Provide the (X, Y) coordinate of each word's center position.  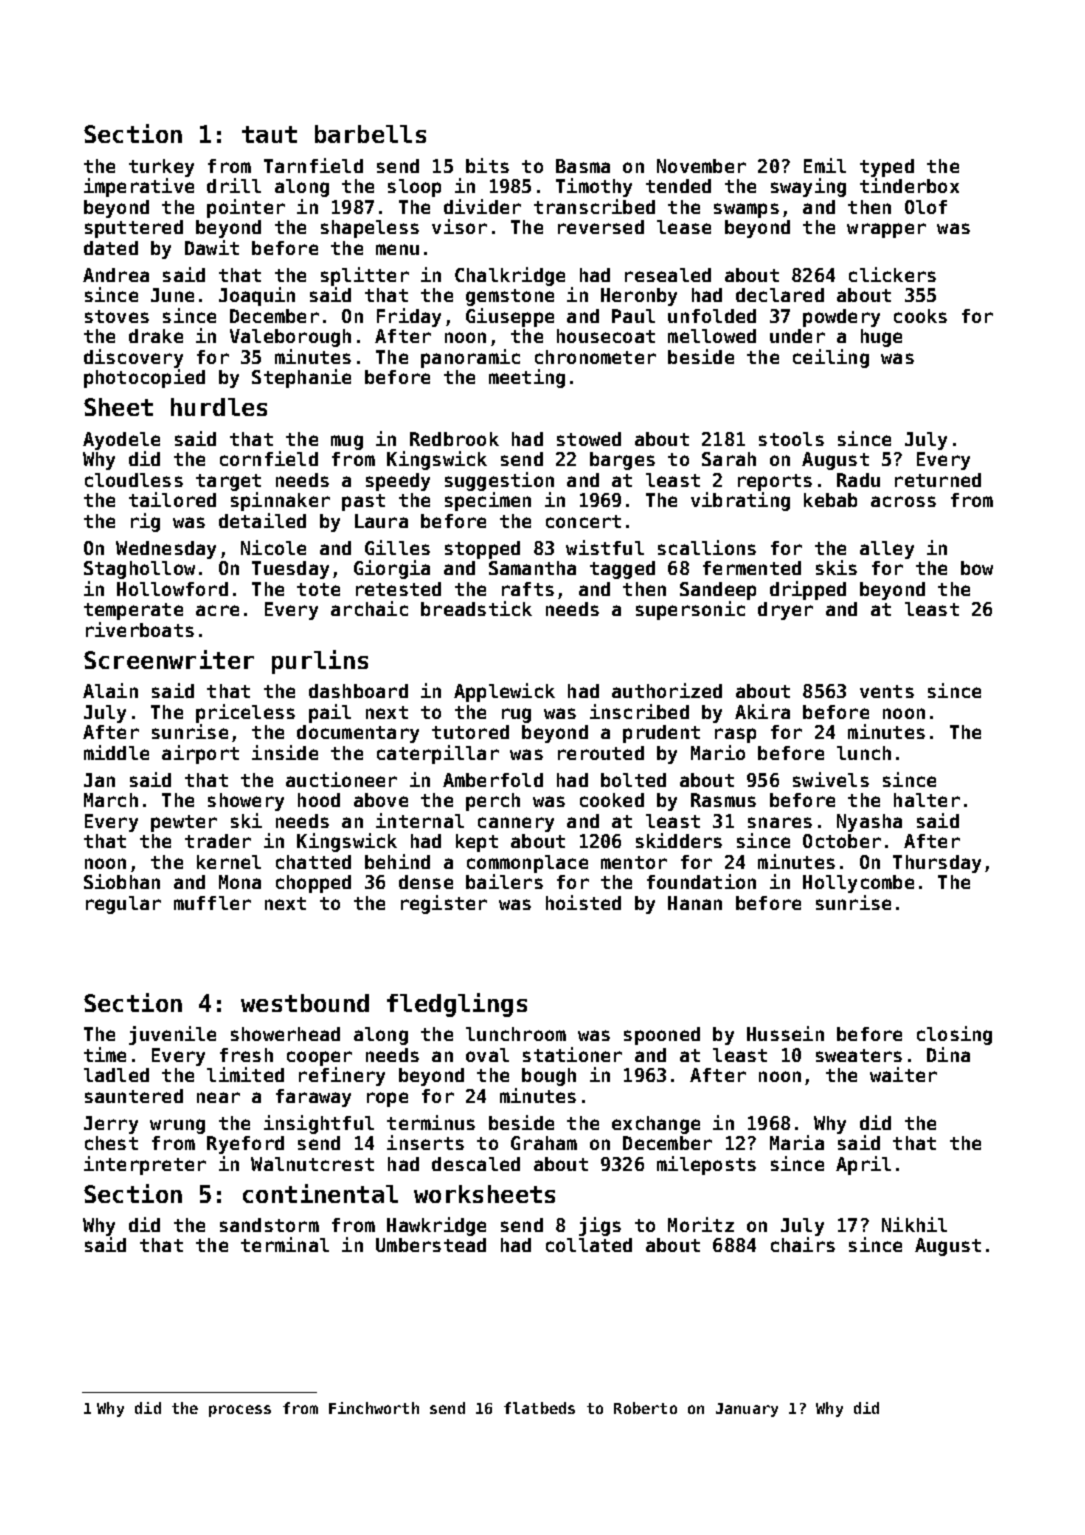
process (240, 1411)
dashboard (358, 691)
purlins (320, 662)
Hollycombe (858, 884)
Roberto (645, 1408)
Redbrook (454, 439)
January (747, 1410)
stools (791, 439)
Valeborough (290, 338)
